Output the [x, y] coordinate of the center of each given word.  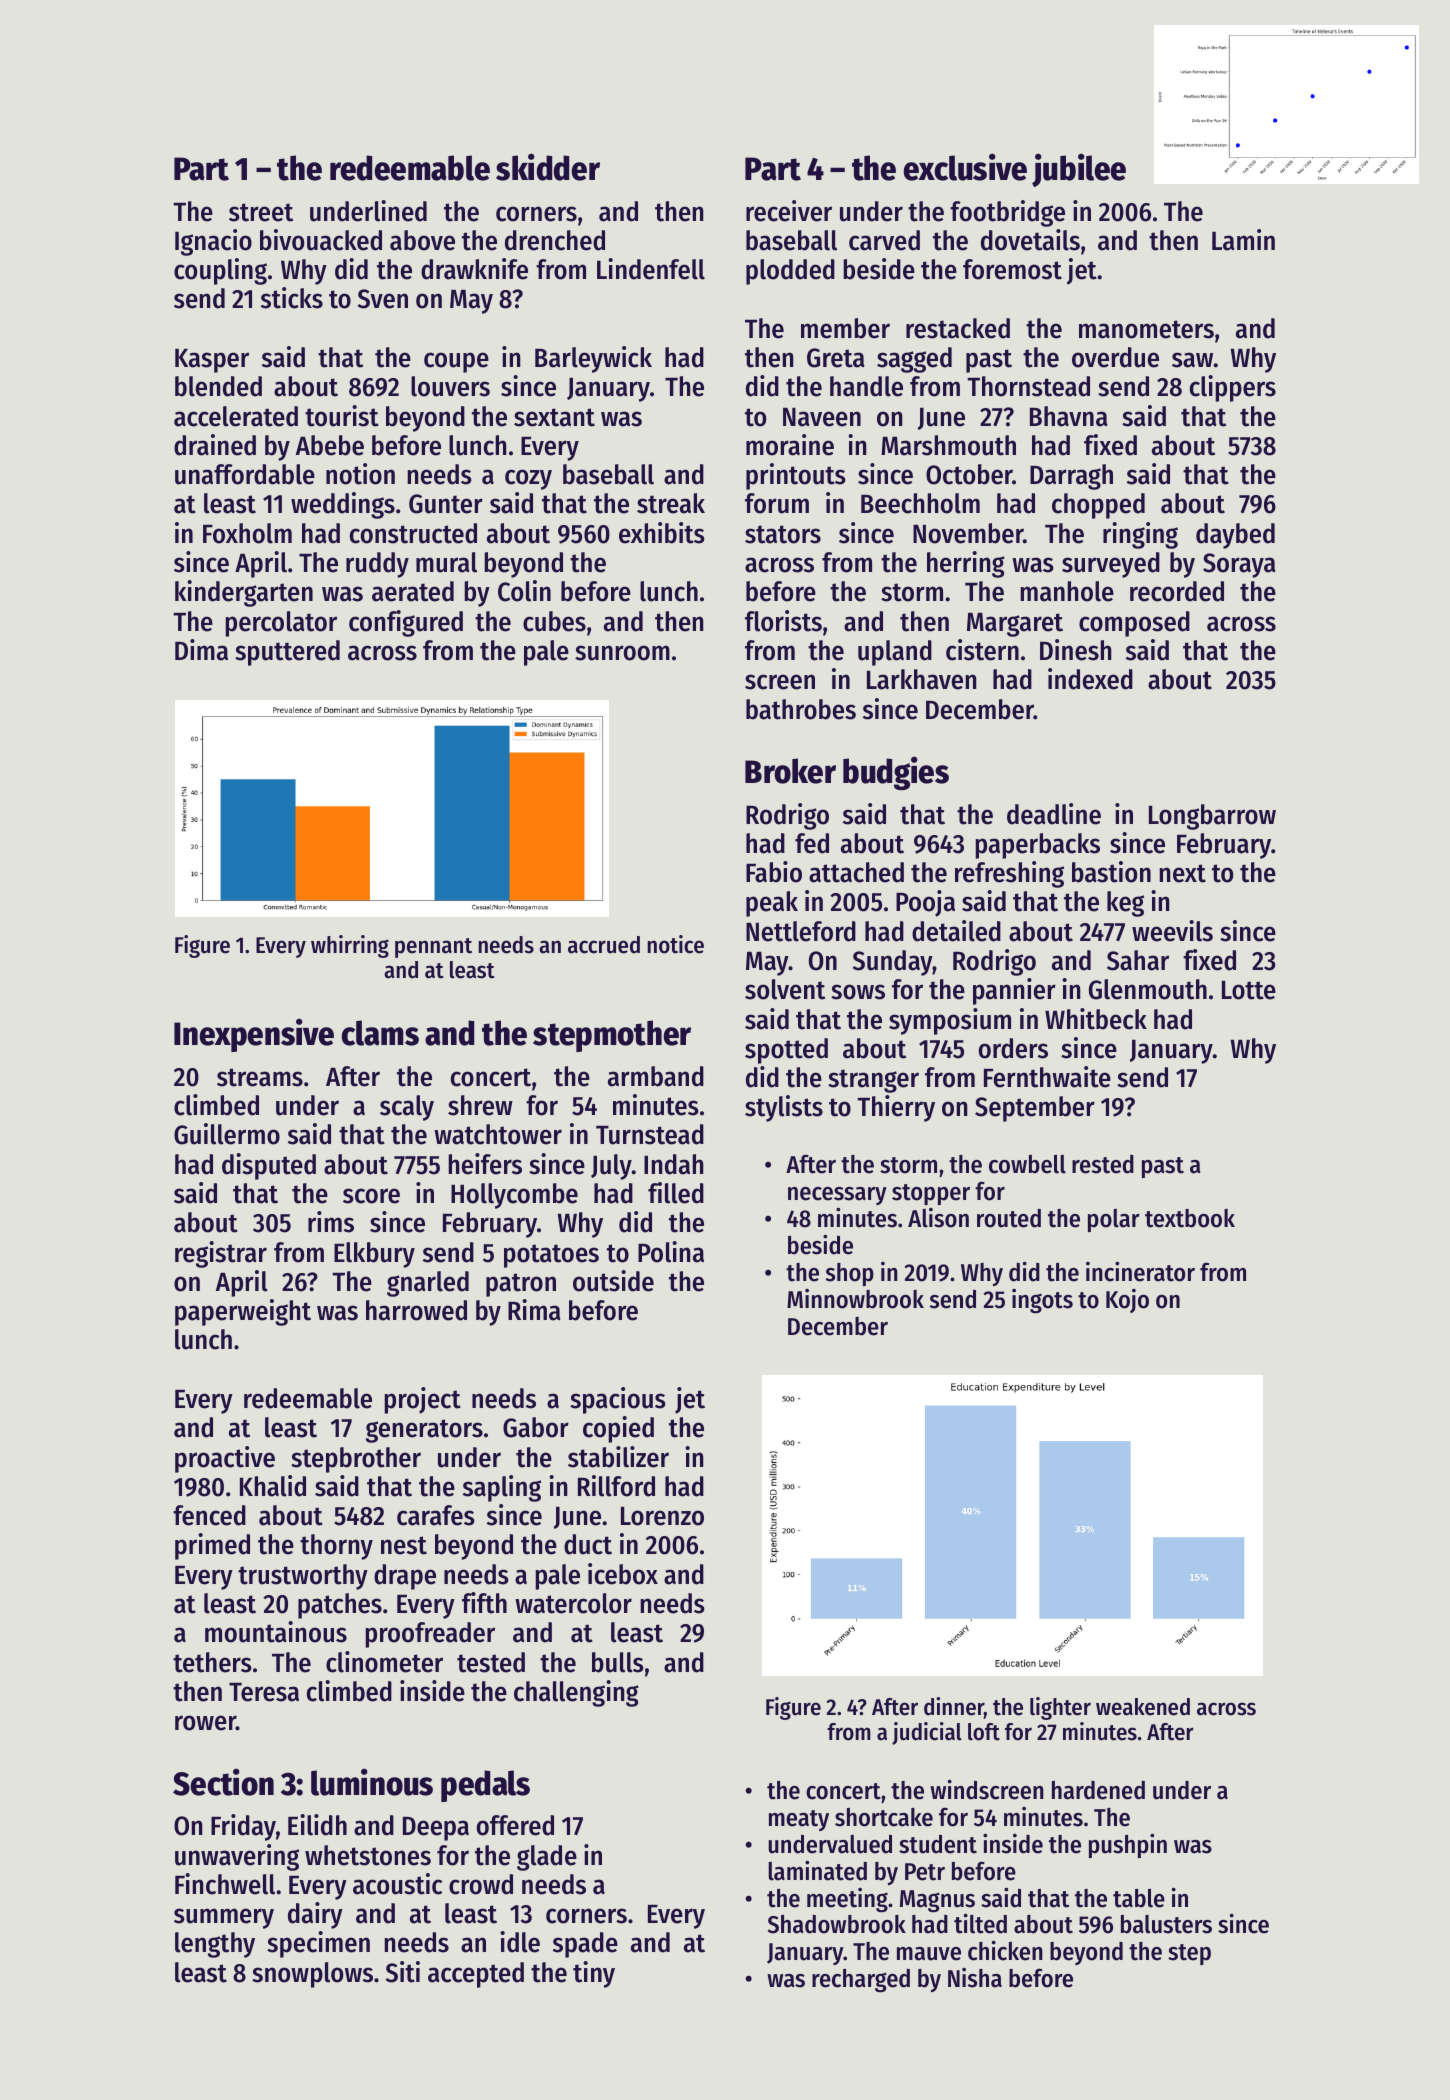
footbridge [1007, 213]
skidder [548, 167]
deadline [1054, 814]
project [422, 1400]
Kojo [1127, 1301]
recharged [861, 1981]
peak [772, 904]
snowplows [312, 1975]
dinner [954, 1706]
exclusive [965, 167]
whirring [350, 946]
